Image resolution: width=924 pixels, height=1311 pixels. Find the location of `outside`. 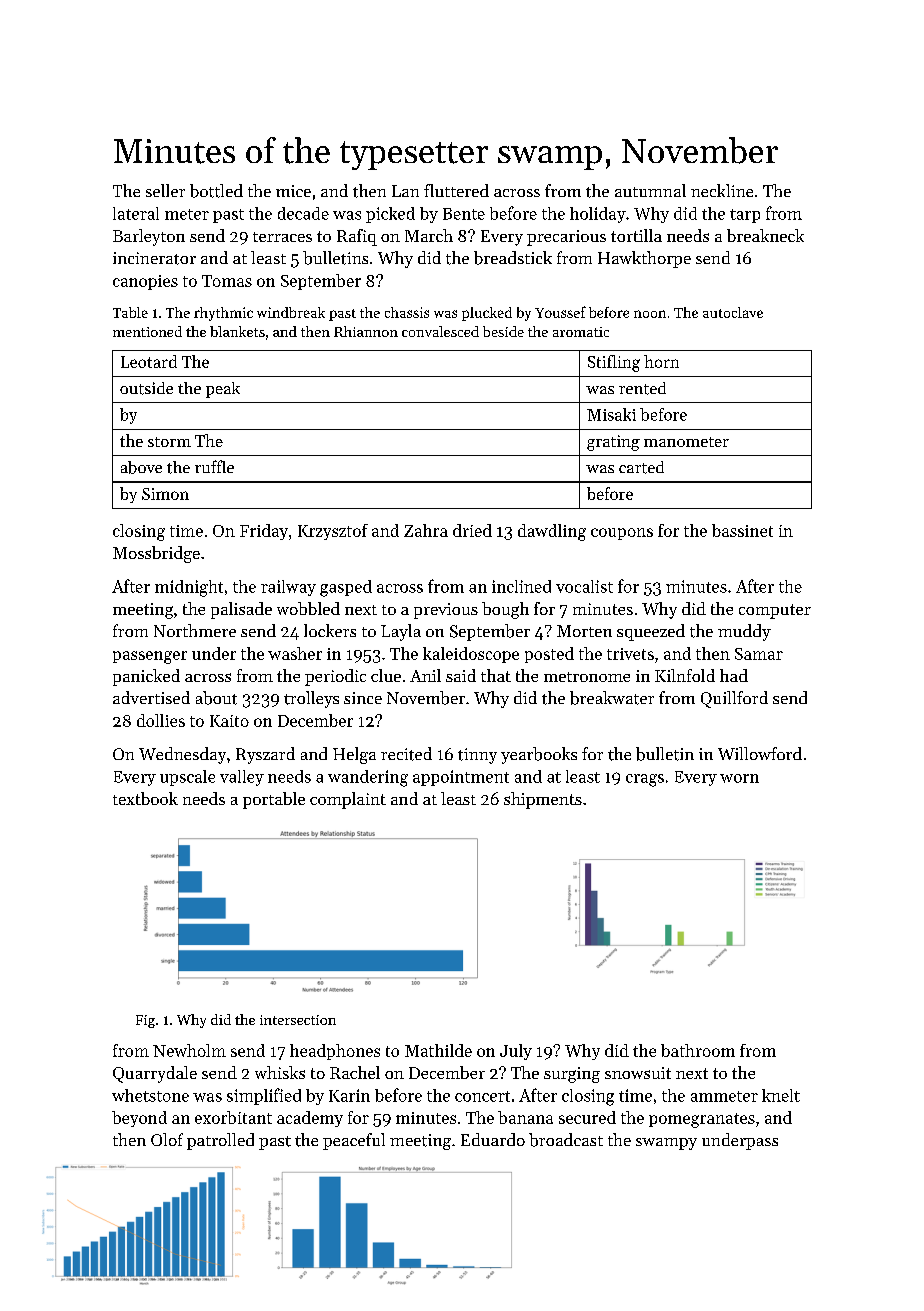

outside is located at coordinates (146, 388).
